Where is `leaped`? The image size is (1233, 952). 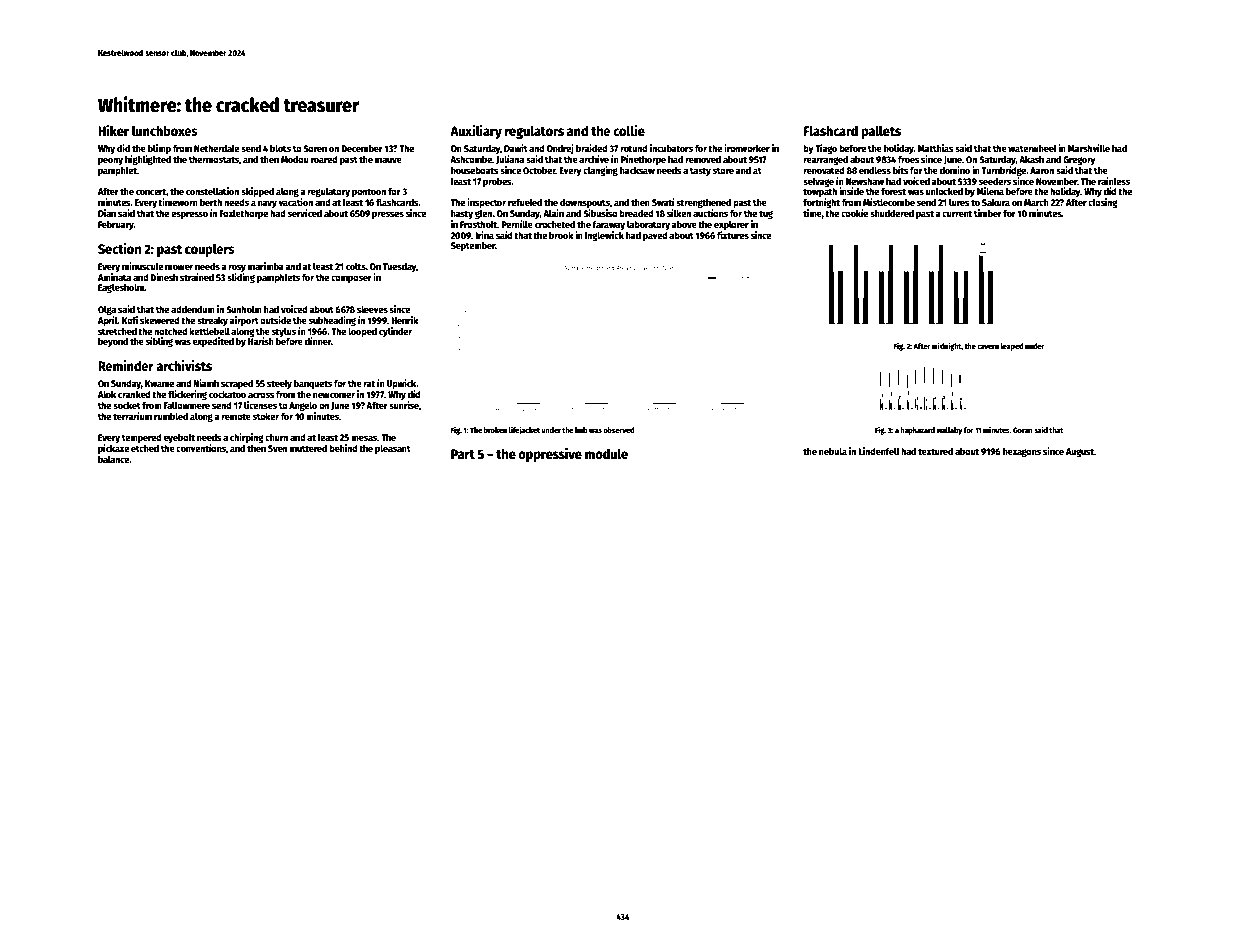
leaped is located at coordinates (1012, 347).
